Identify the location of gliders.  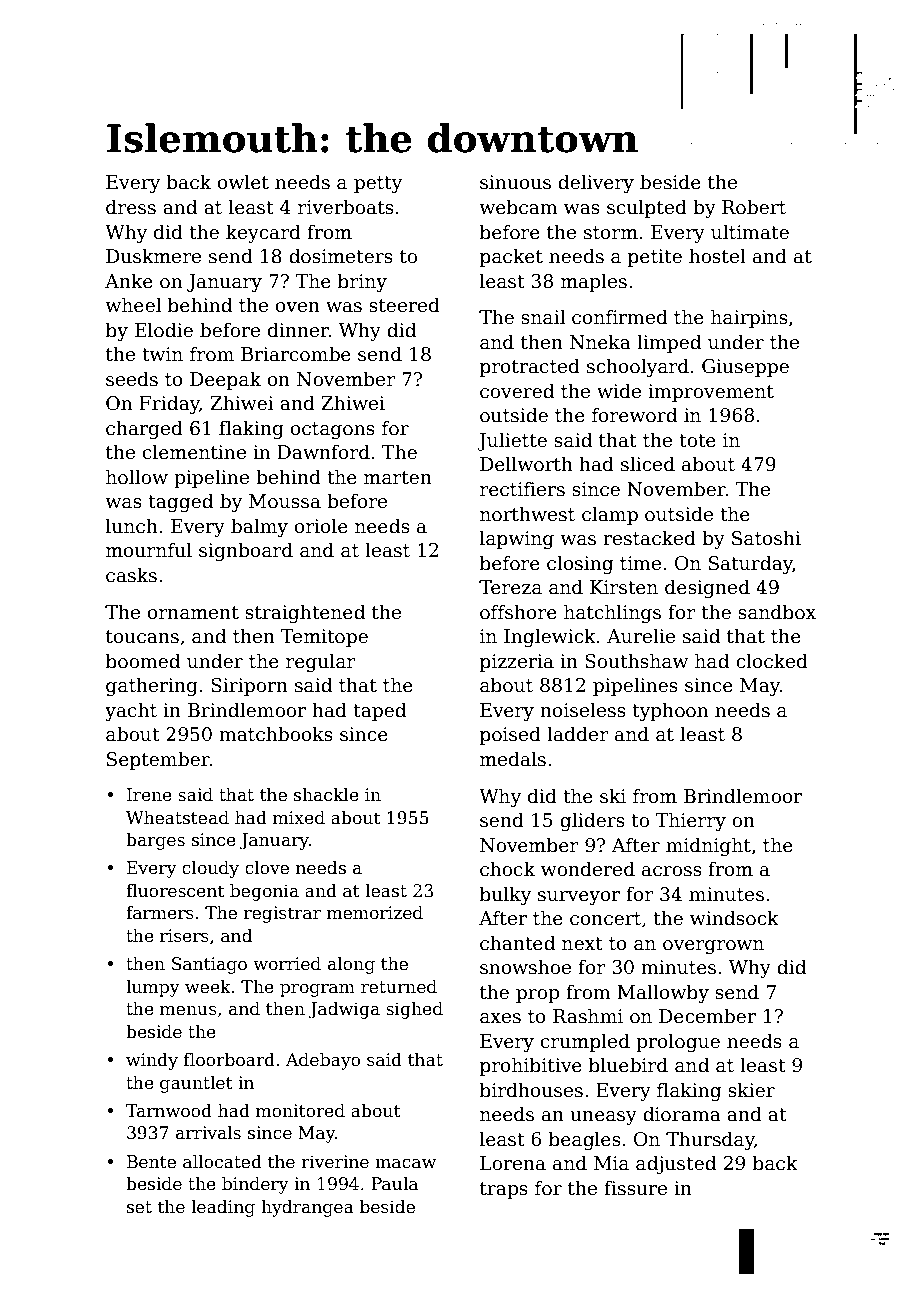
(592, 821).
